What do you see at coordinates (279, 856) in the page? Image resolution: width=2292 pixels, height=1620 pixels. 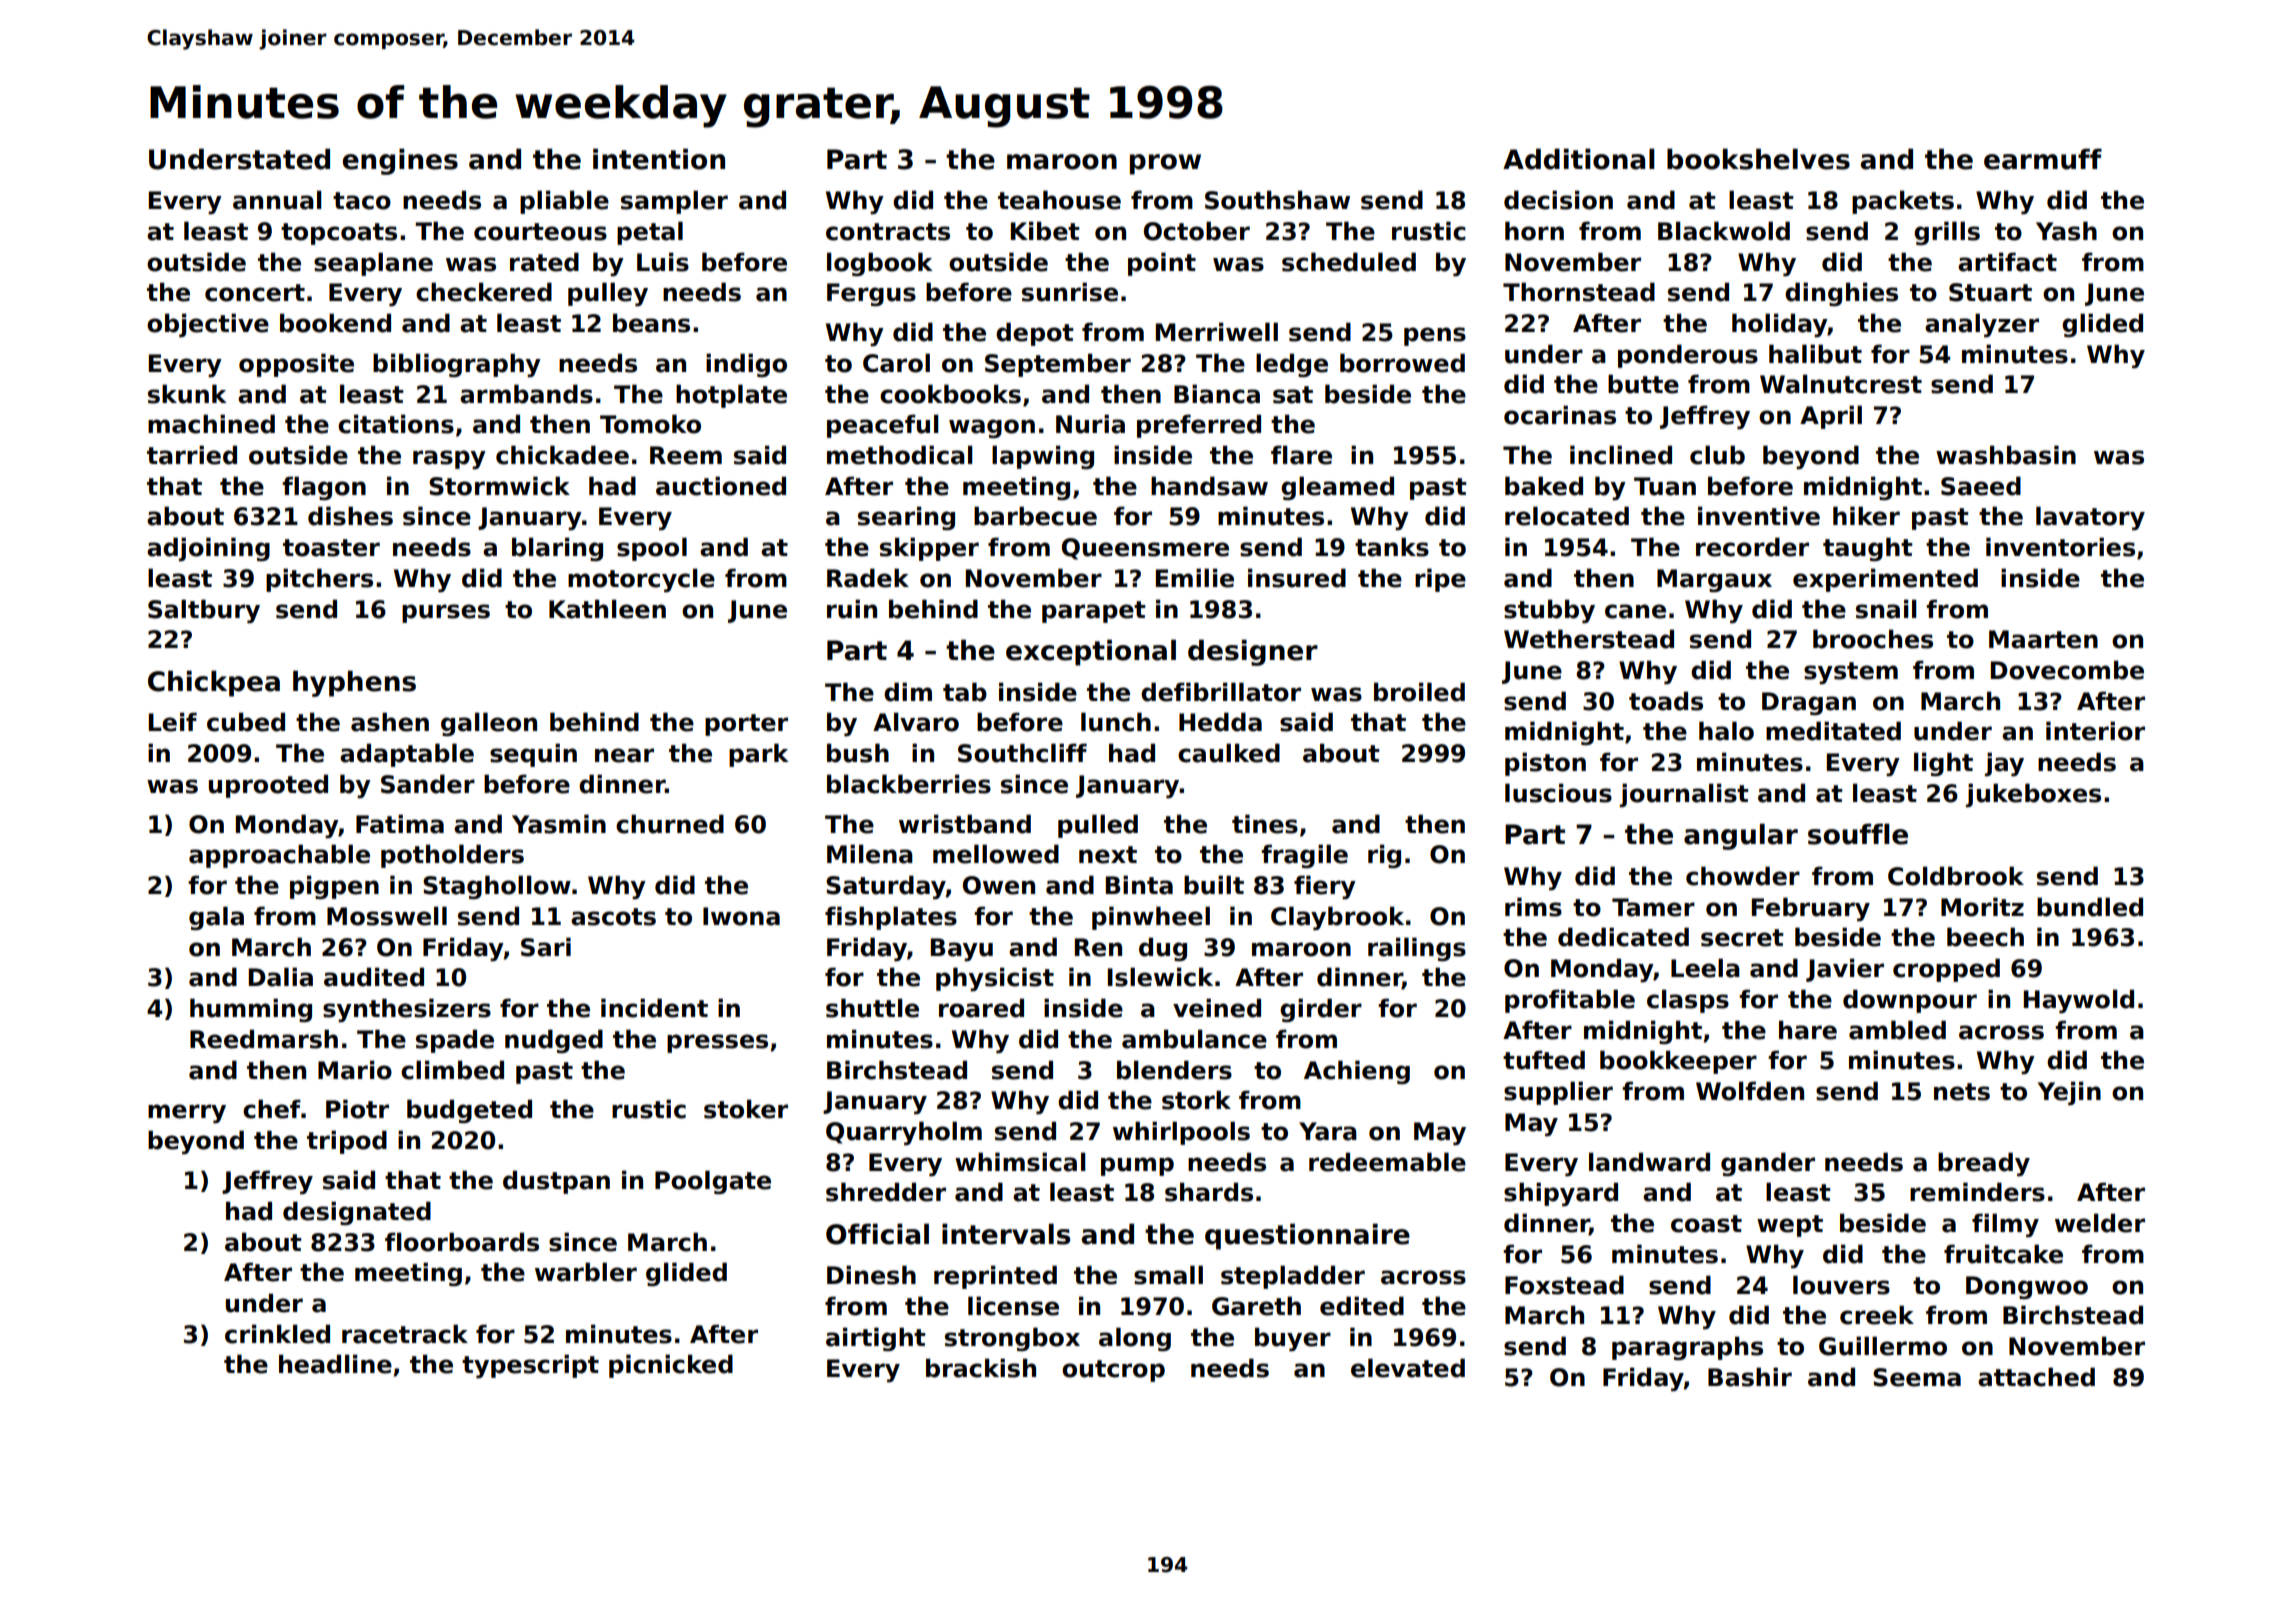 I see `approachable` at bounding box center [279, 856].
